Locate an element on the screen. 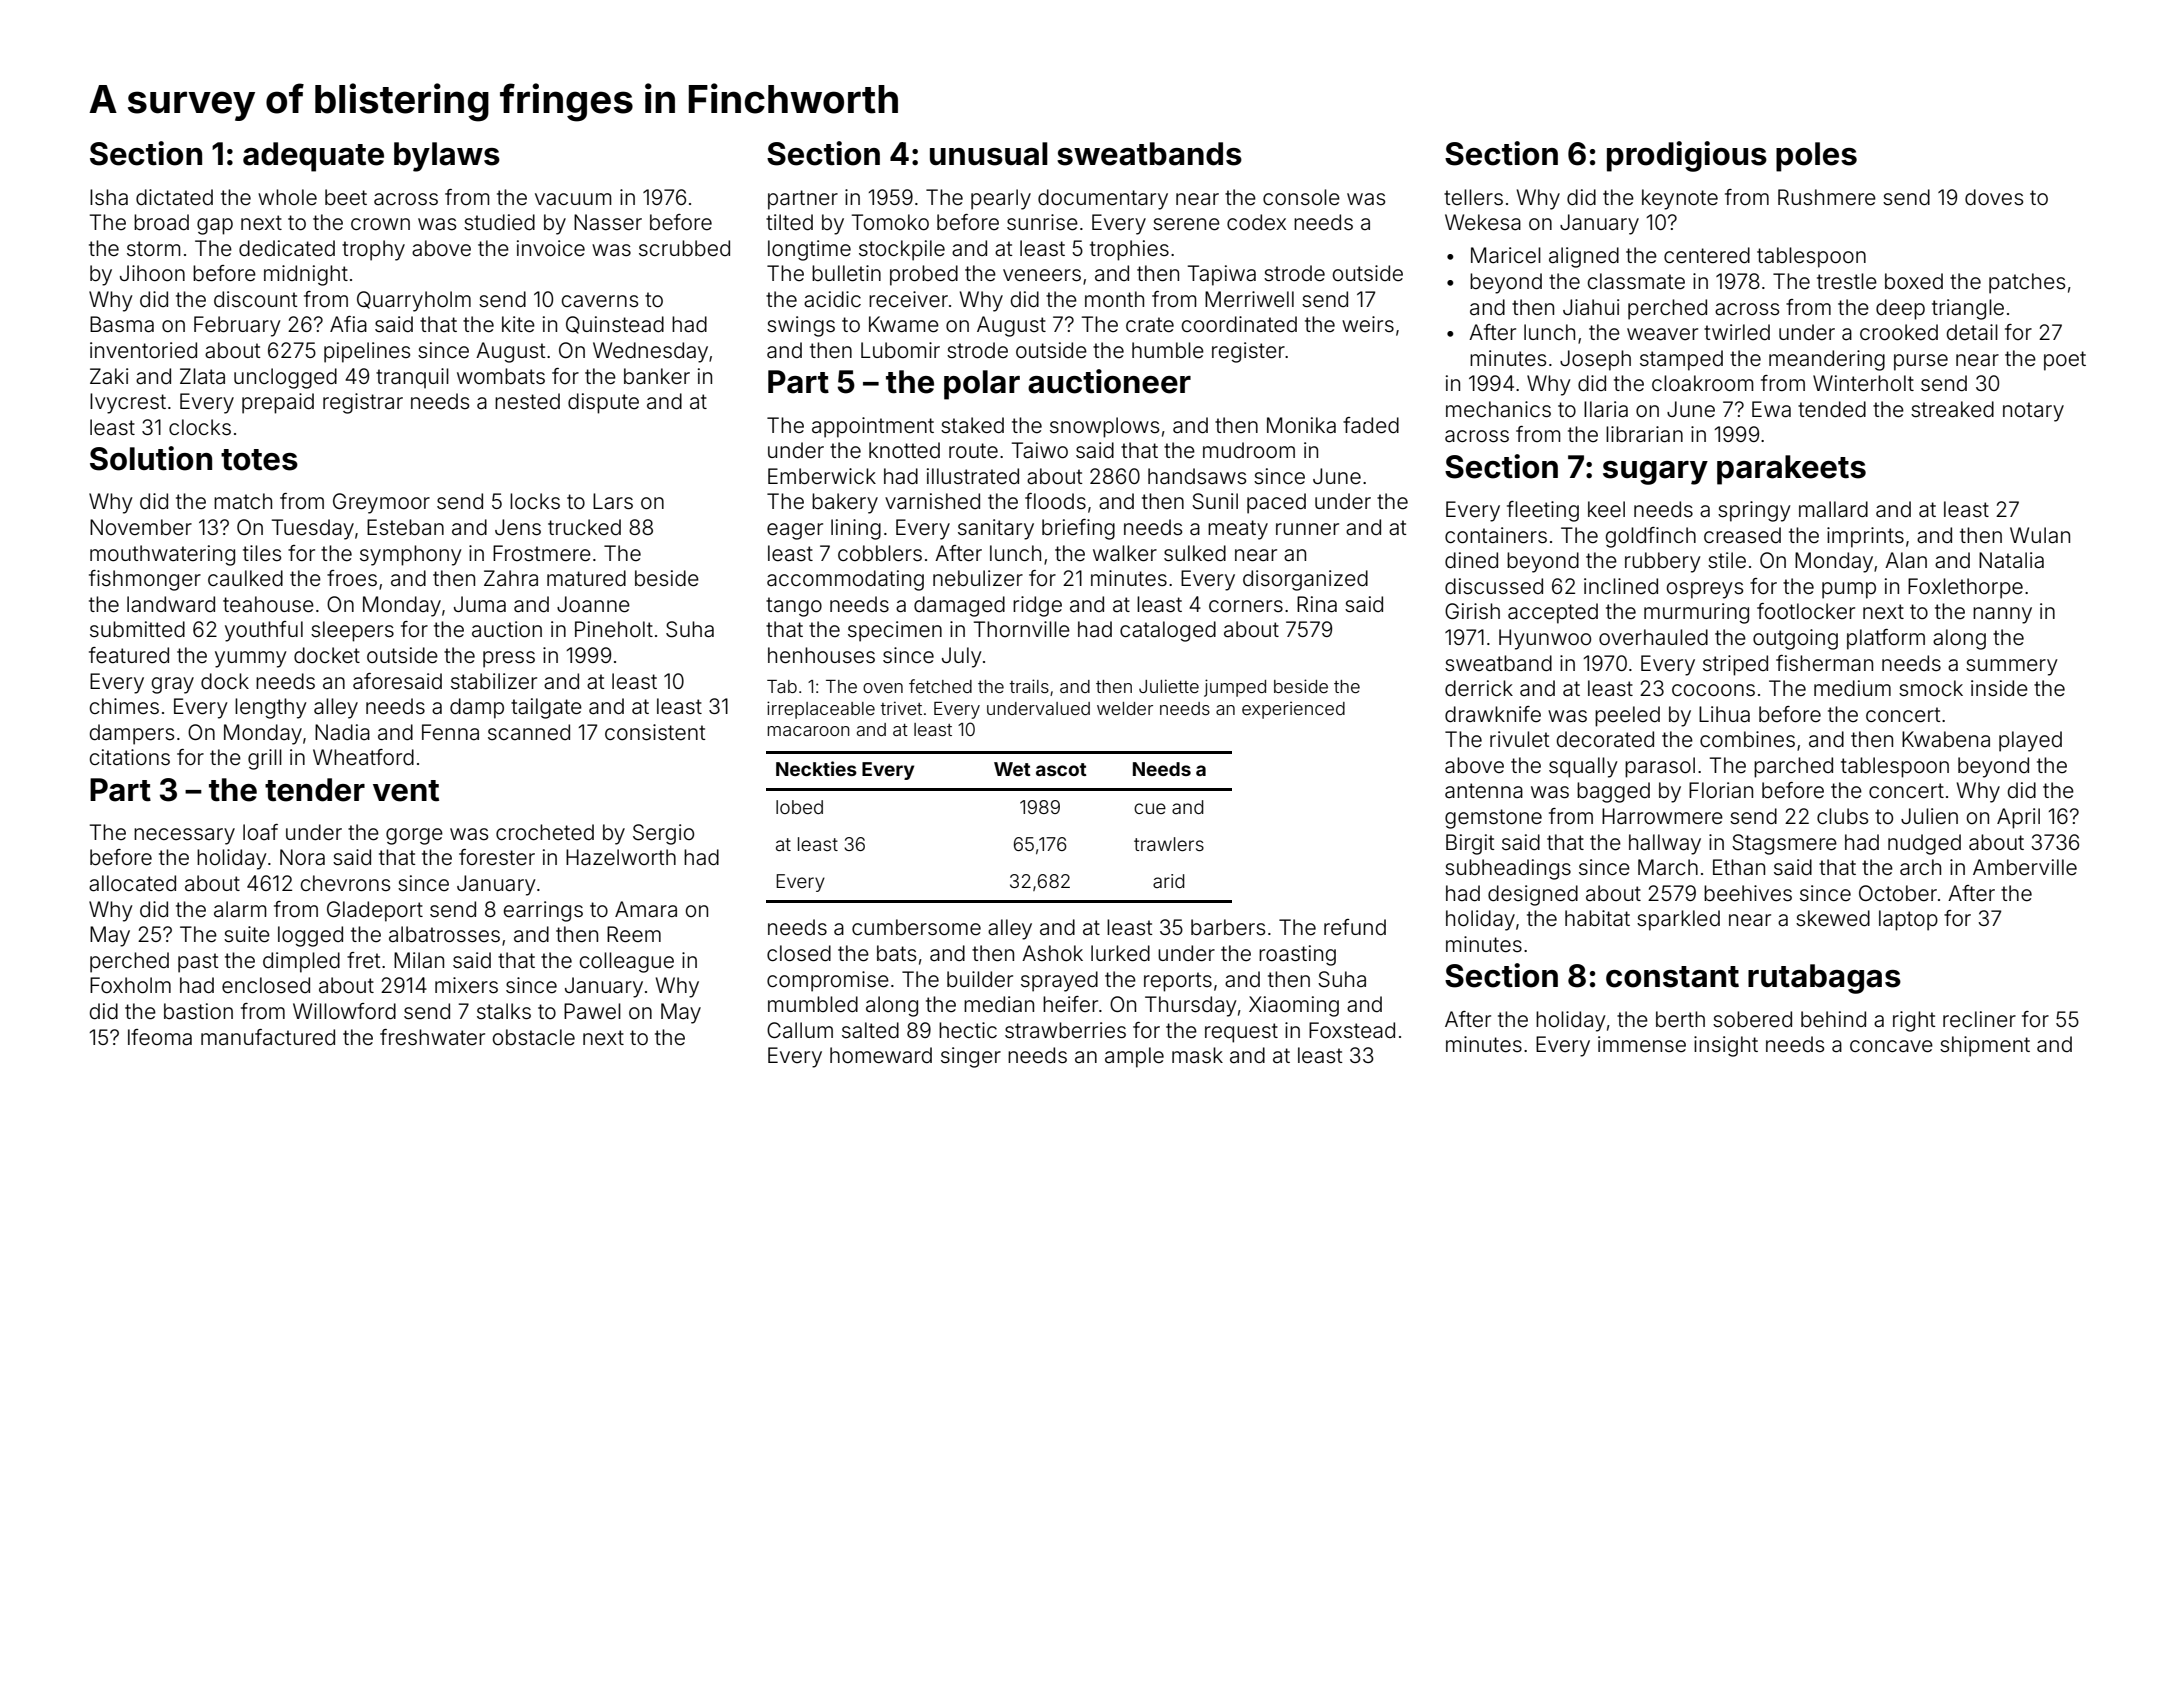 The height and width of the screenshot is (1683, 2178). prodigious is located at coordinates (1687, 156).
